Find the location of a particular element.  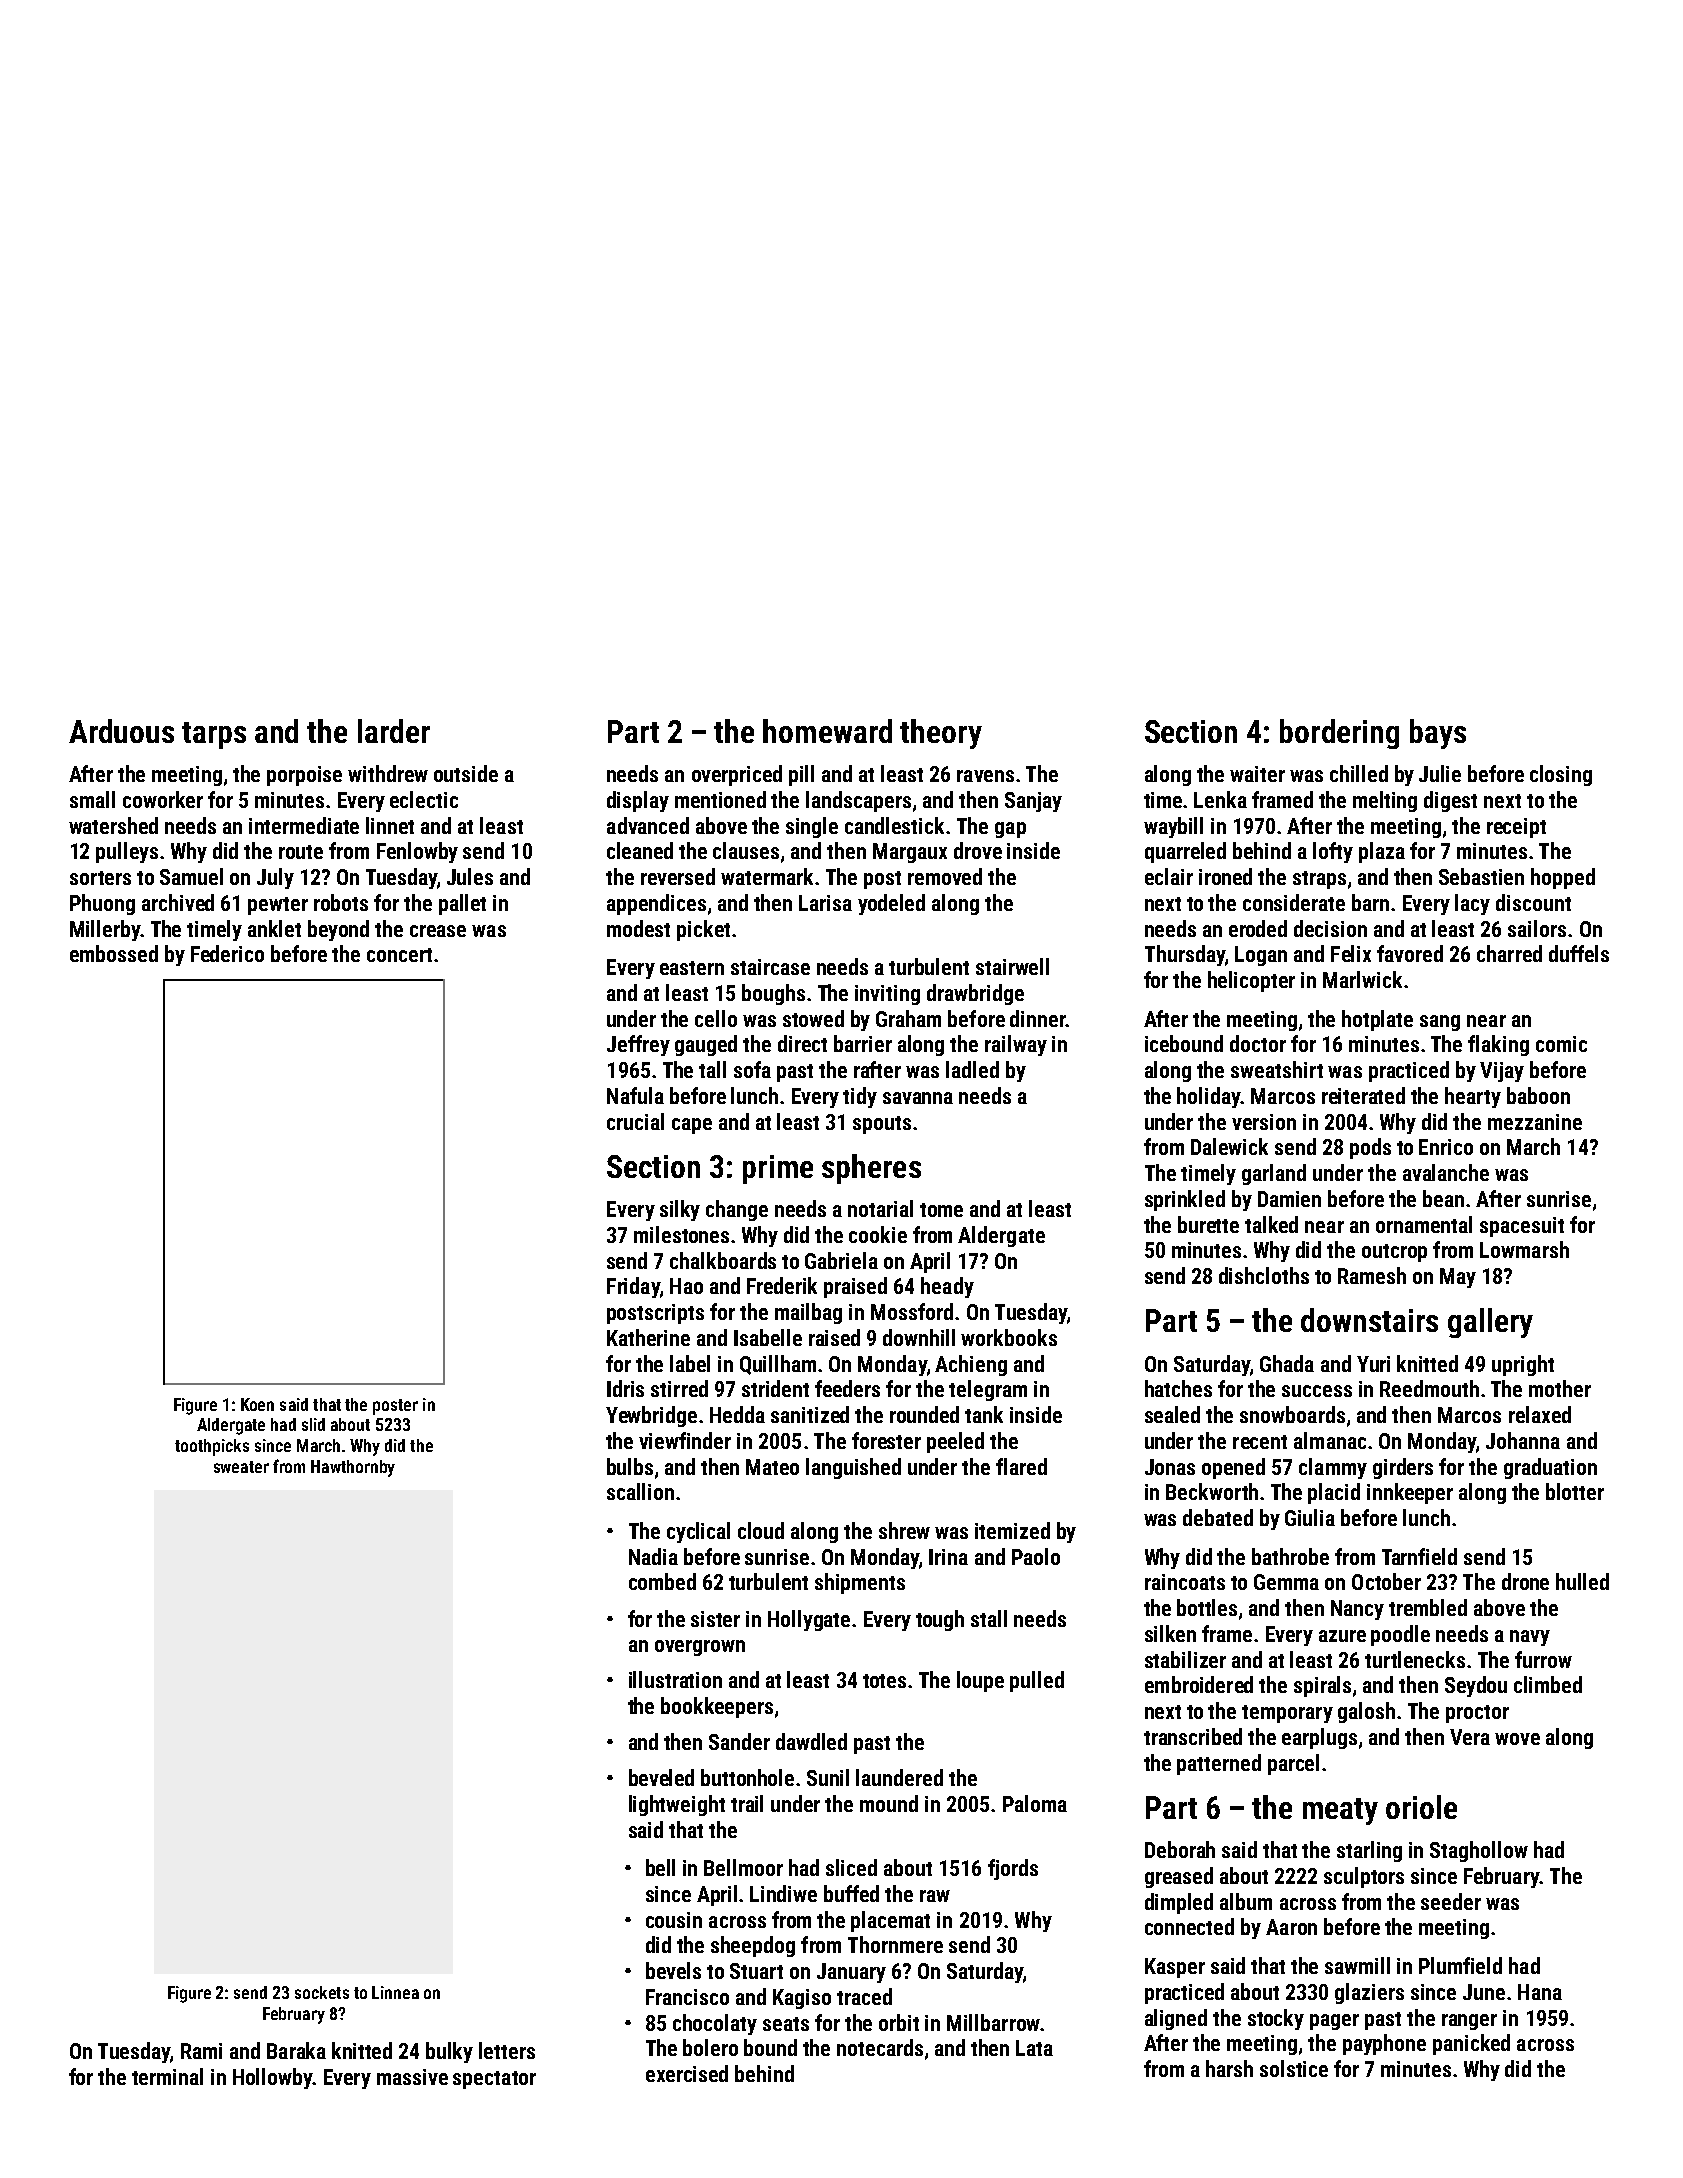

cyclical is located at coordinates (698, 1532).
